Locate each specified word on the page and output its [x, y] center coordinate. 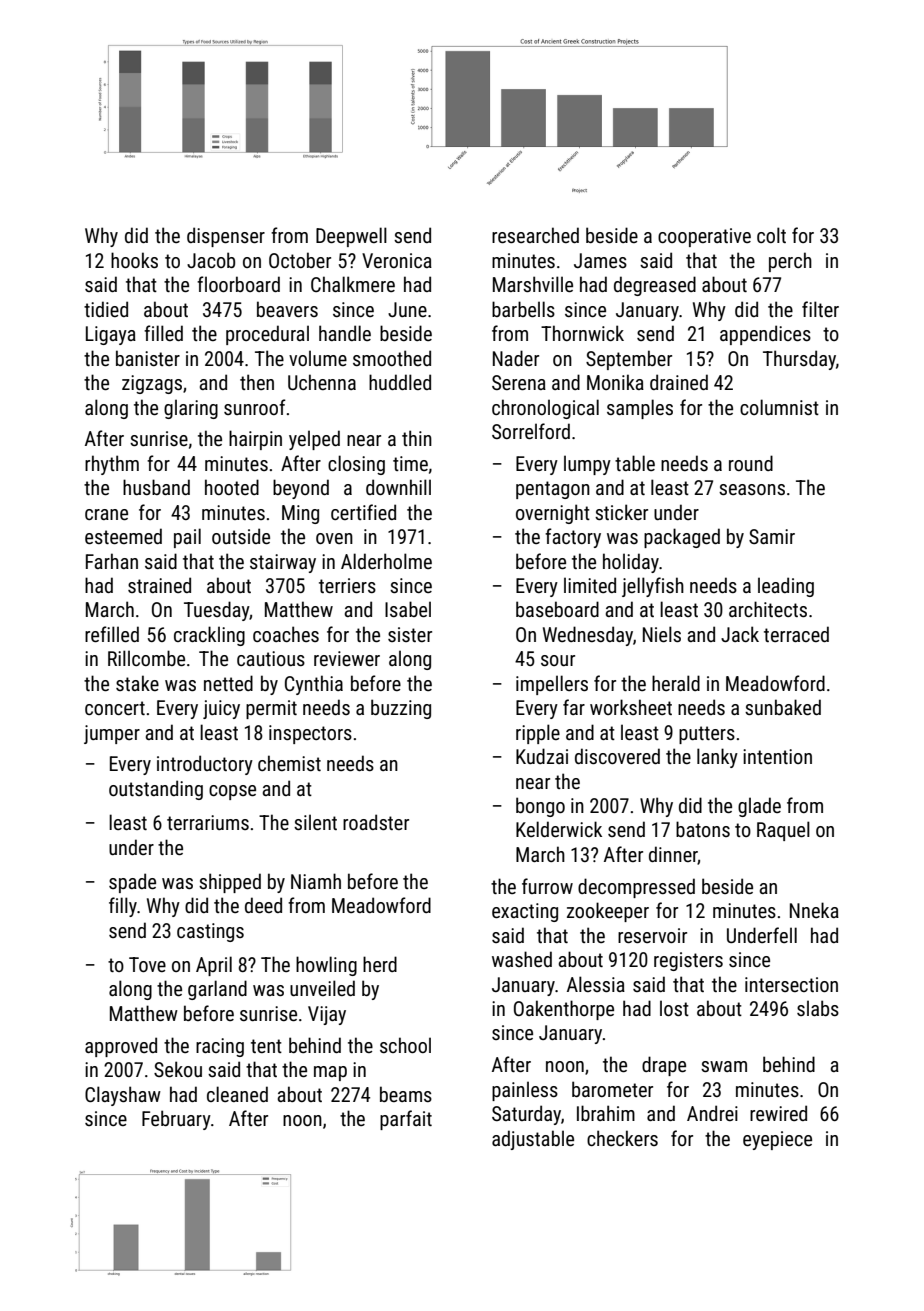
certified [363, 512]
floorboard [238, 284]
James [600, 260]
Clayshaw [123, 1096]
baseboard [557, 609]
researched [535, 235]
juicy [221, 709]
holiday [631, 563]
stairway [283, 563]
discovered [617, 756]
